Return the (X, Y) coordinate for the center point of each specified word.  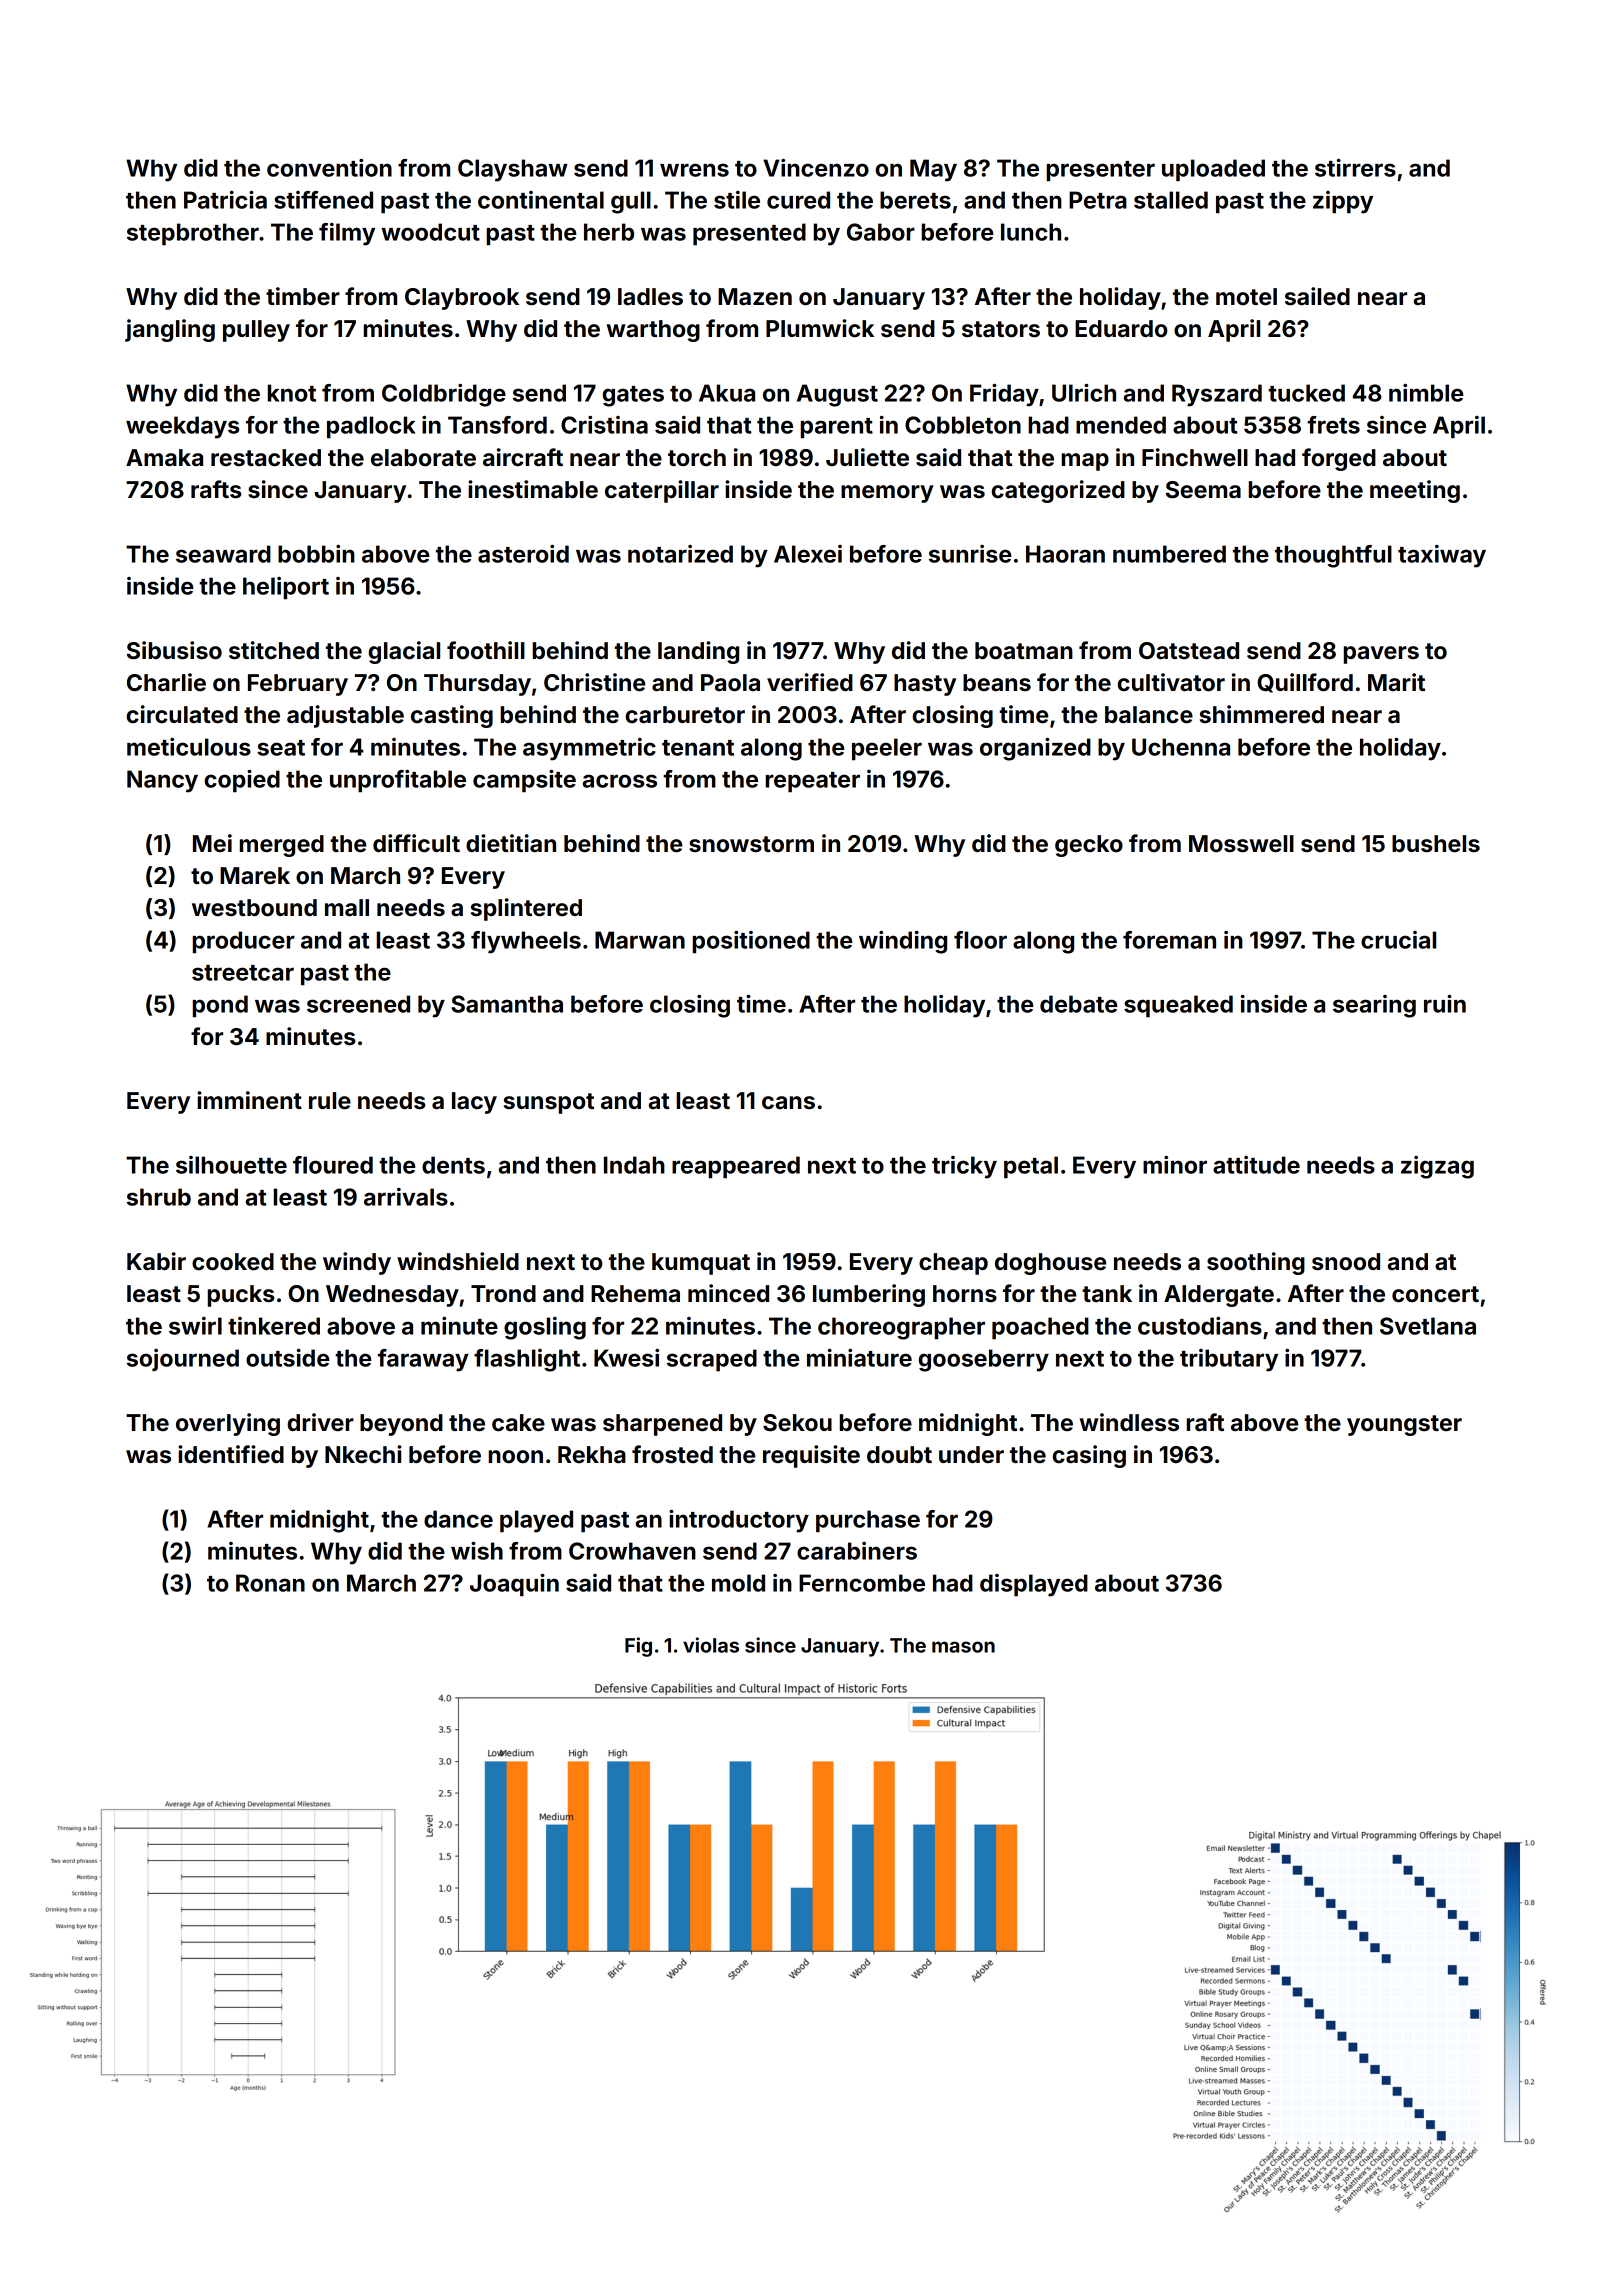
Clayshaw (513, 170)
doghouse (1050, 1264)
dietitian (511, 843)
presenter (1101, 171)
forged (1339, 459)
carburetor (685, 715)
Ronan (270, 1583)
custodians (1200, 1326)
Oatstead (1189, 651)
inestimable (533, 489)
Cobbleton (963, 425)
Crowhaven (632, 1551)
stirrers (1355, 168)
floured (333, 1165)
